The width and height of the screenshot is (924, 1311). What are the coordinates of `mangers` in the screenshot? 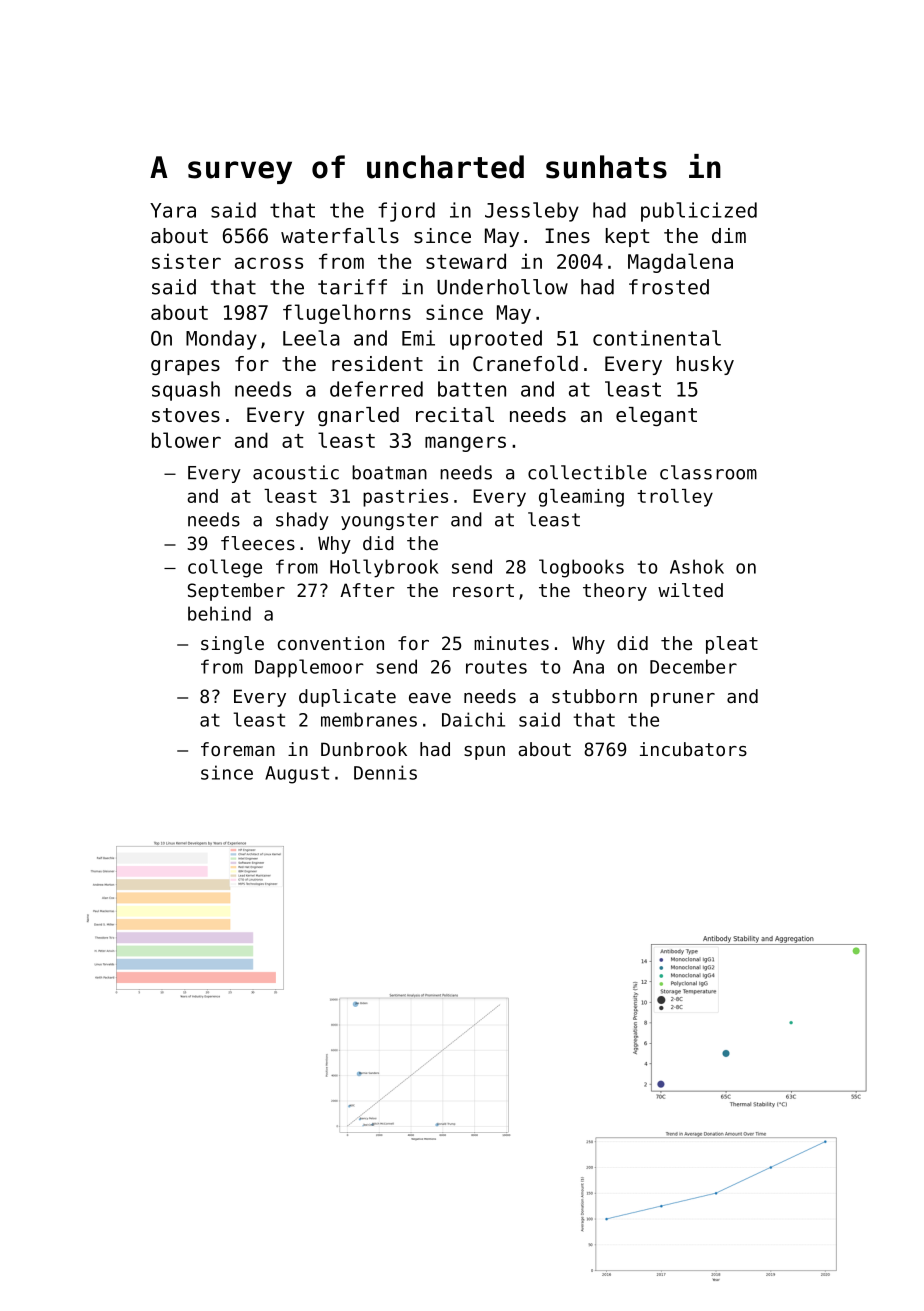 It's located at (465, 444).
